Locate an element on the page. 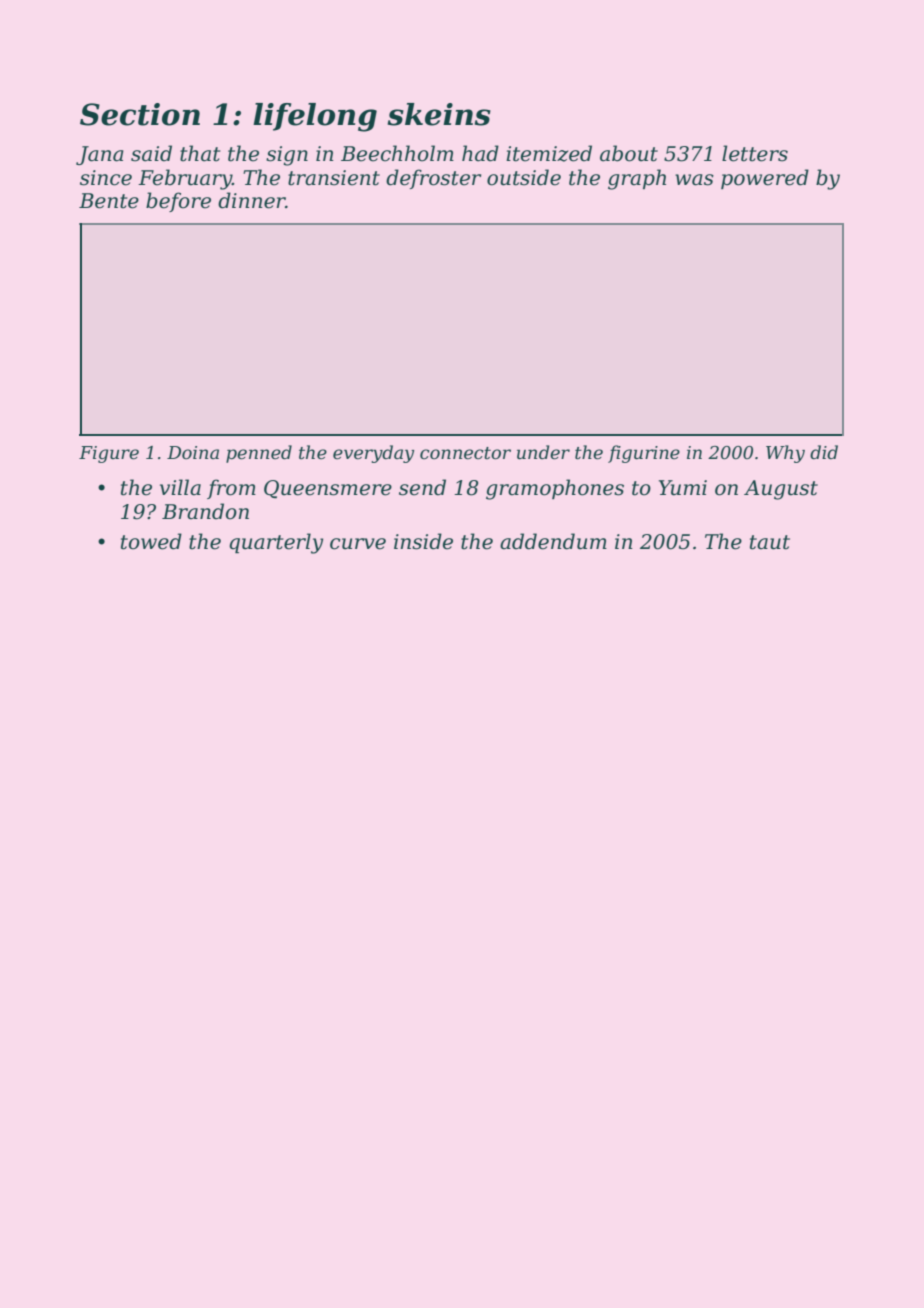 The width and height of the page is (924, 1308). penned is located at coordinates (259, 454).
